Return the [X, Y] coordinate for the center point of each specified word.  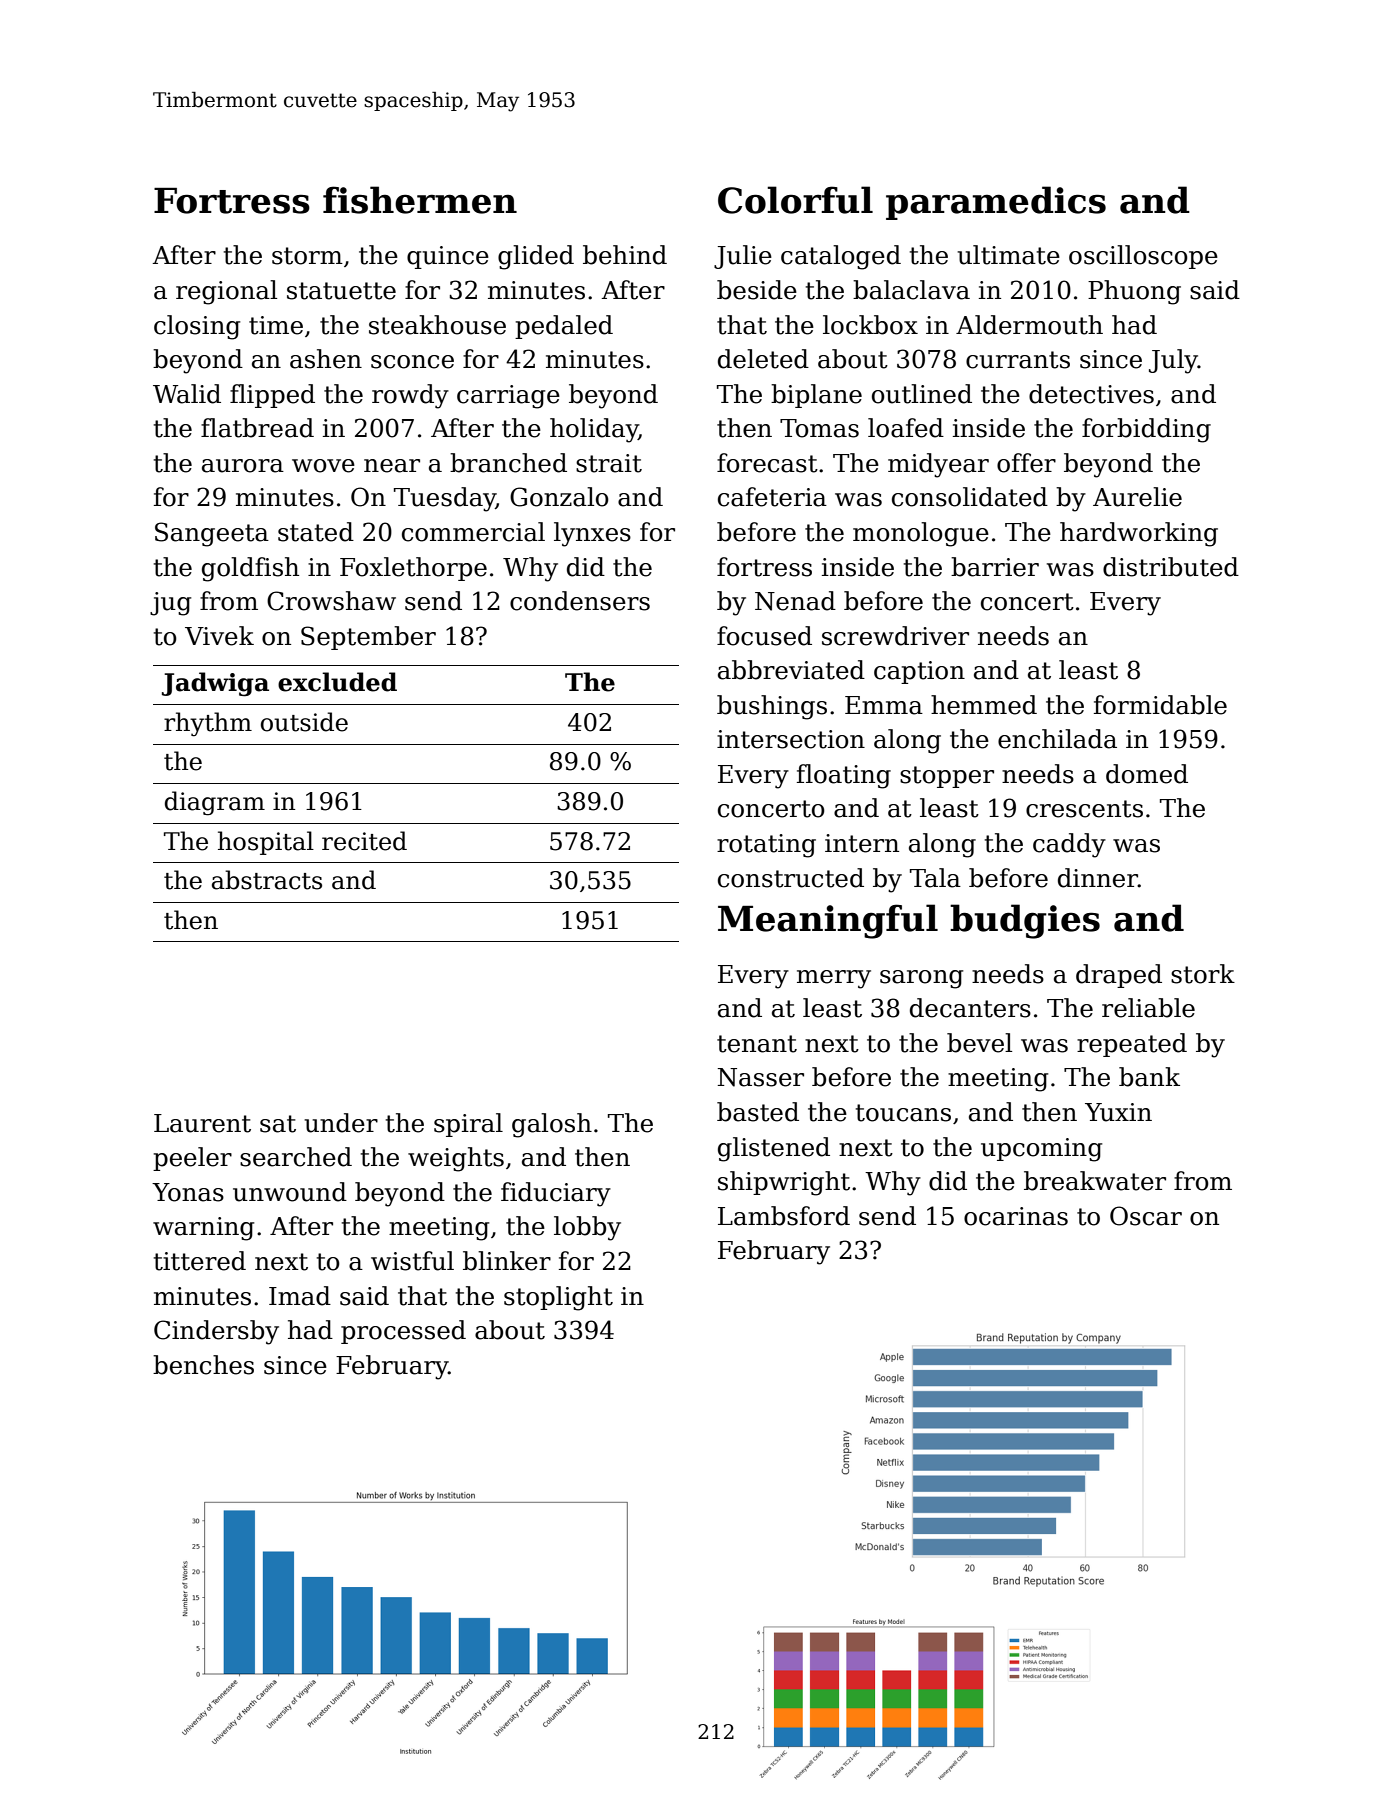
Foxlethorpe [413, 569]
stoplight [558, 1298]
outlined [922, 394]
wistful [412, 1261]
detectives [1091, 394]
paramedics [996, 203]
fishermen [420, 200]
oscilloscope [1143, 257]
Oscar [1146, 1216]
